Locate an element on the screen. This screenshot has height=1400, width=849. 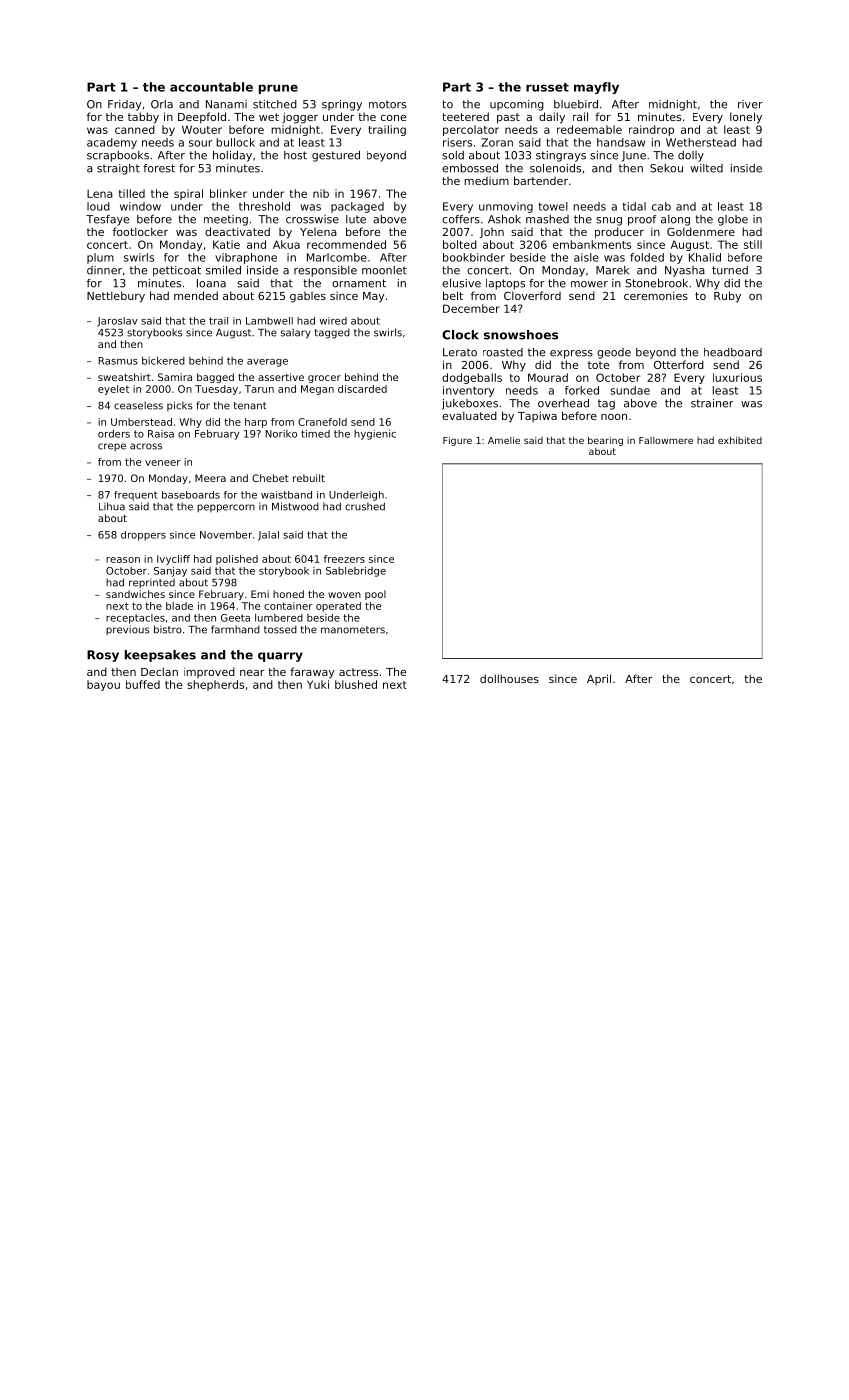
farmhand is located at coordinates (235, 629).
